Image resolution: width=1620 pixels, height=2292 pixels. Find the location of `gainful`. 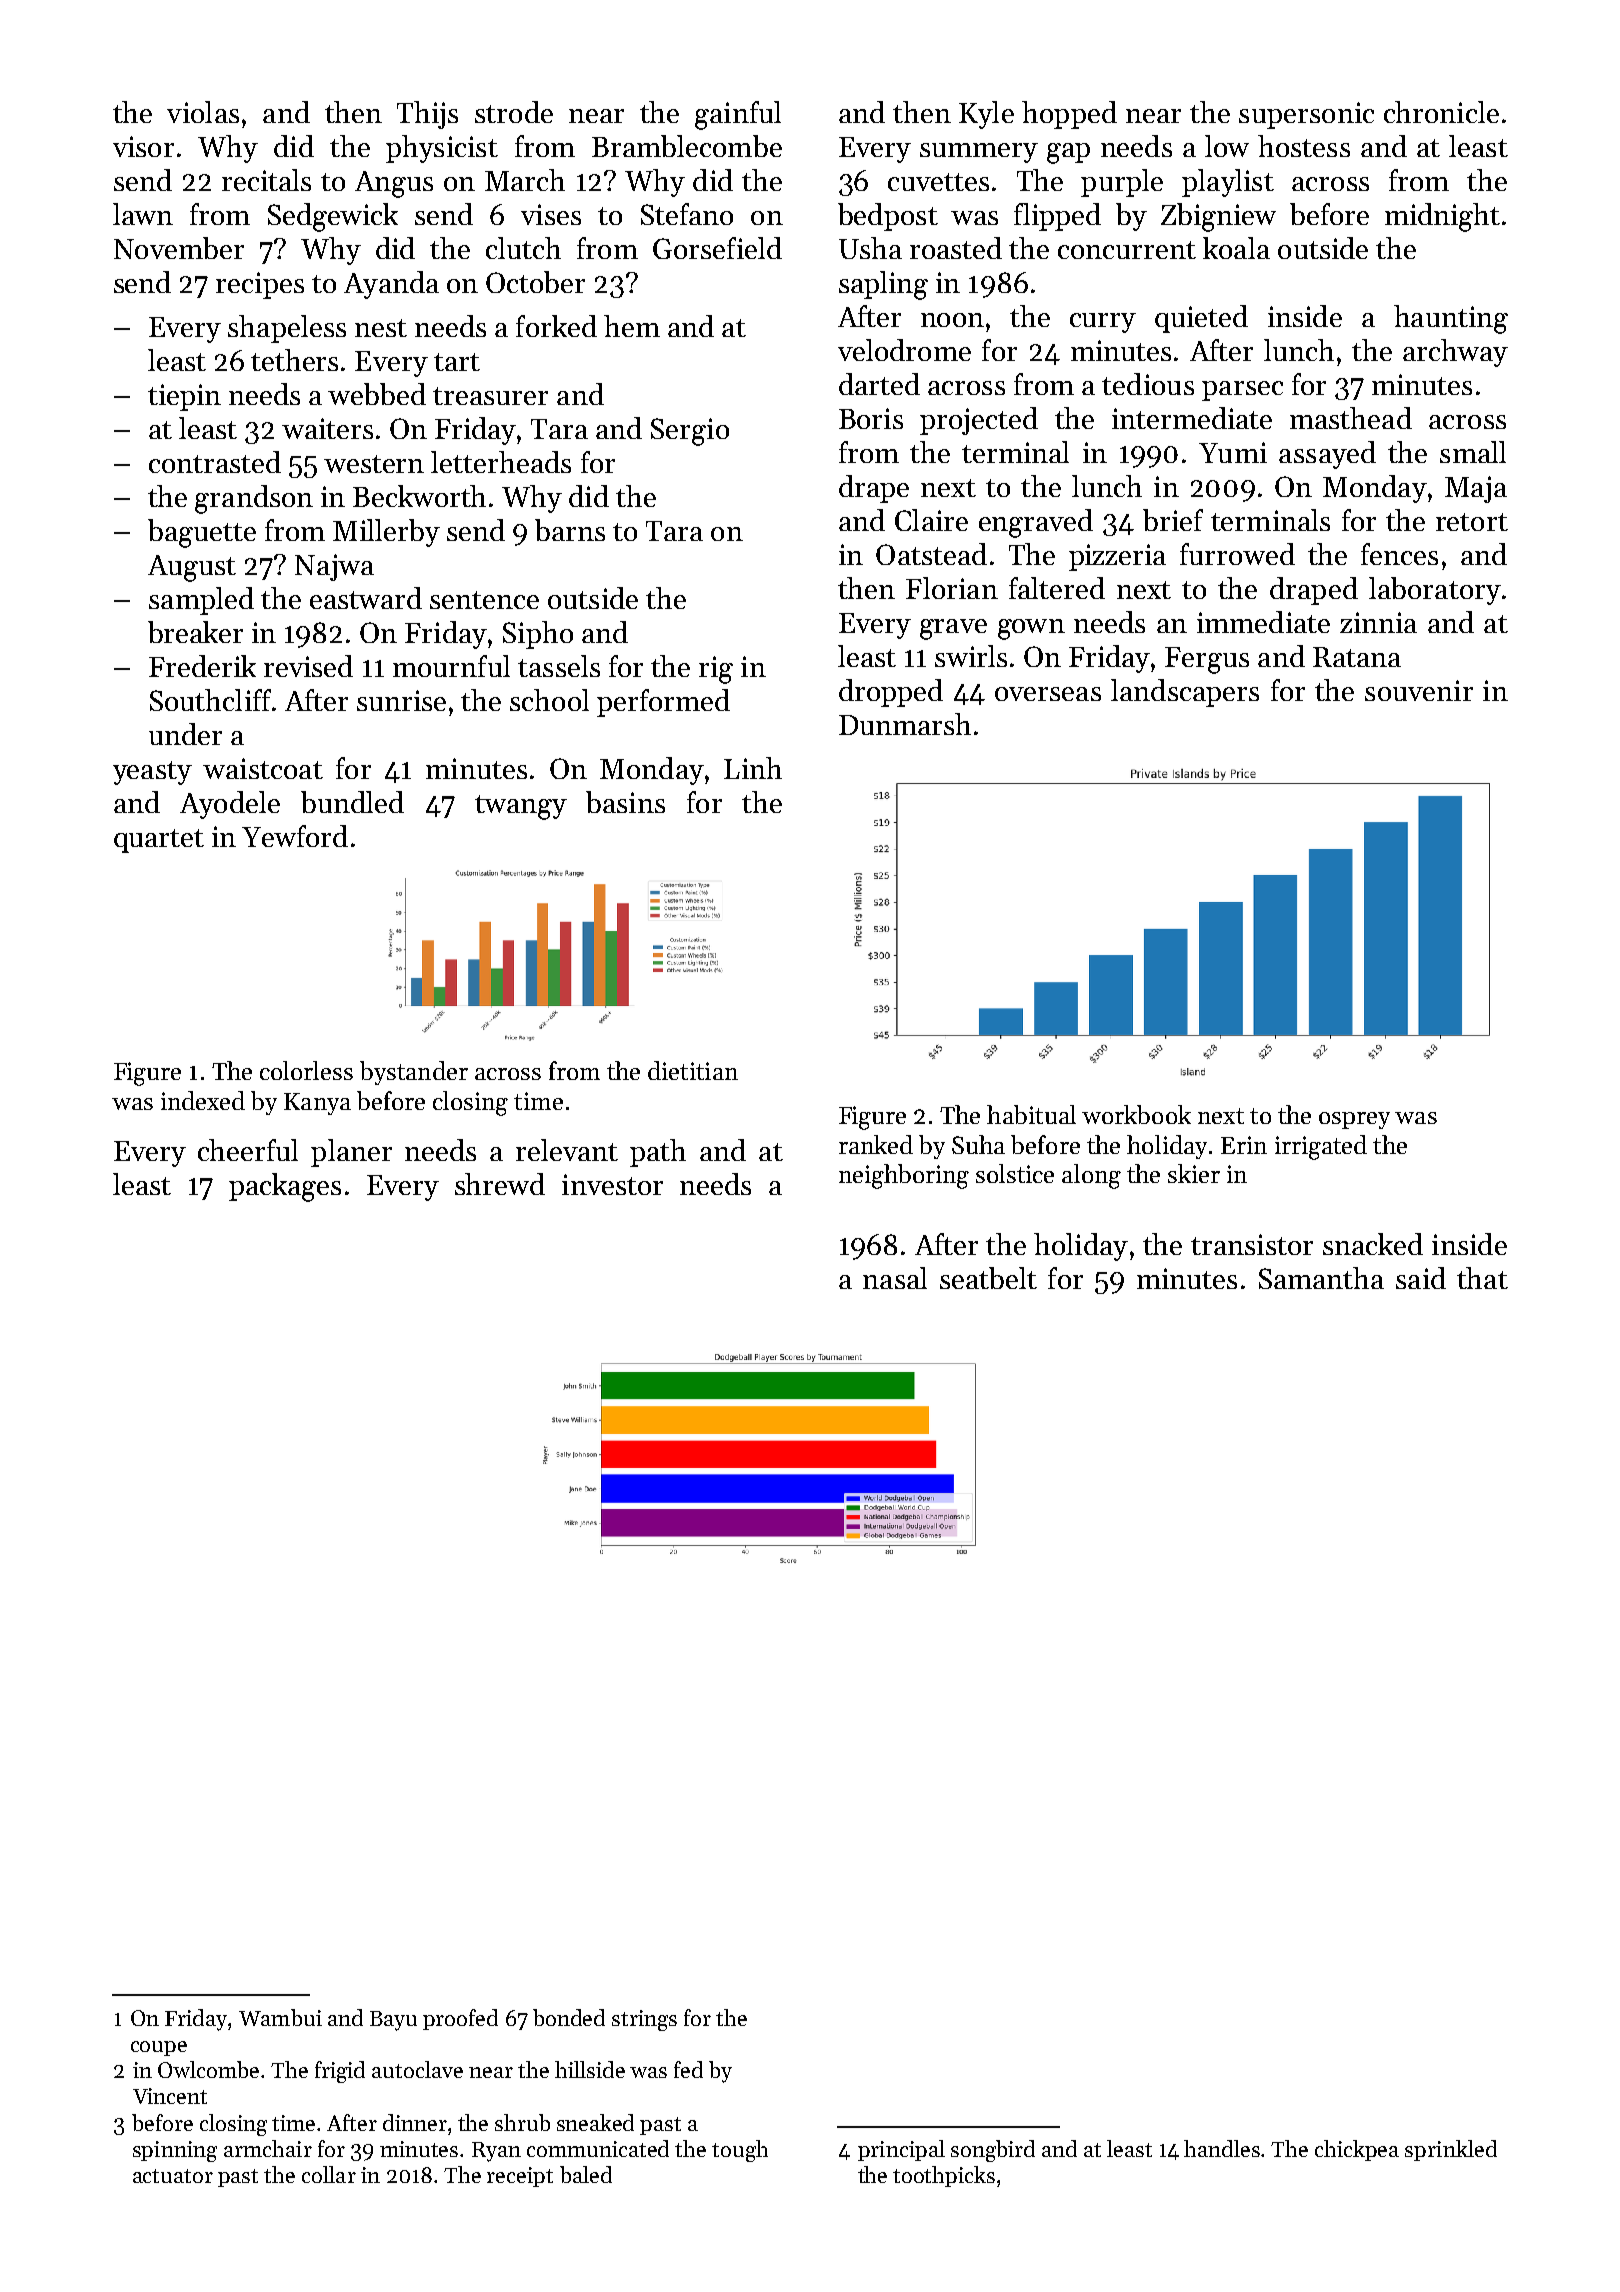

gainful is located at coordinates (738, 115).
